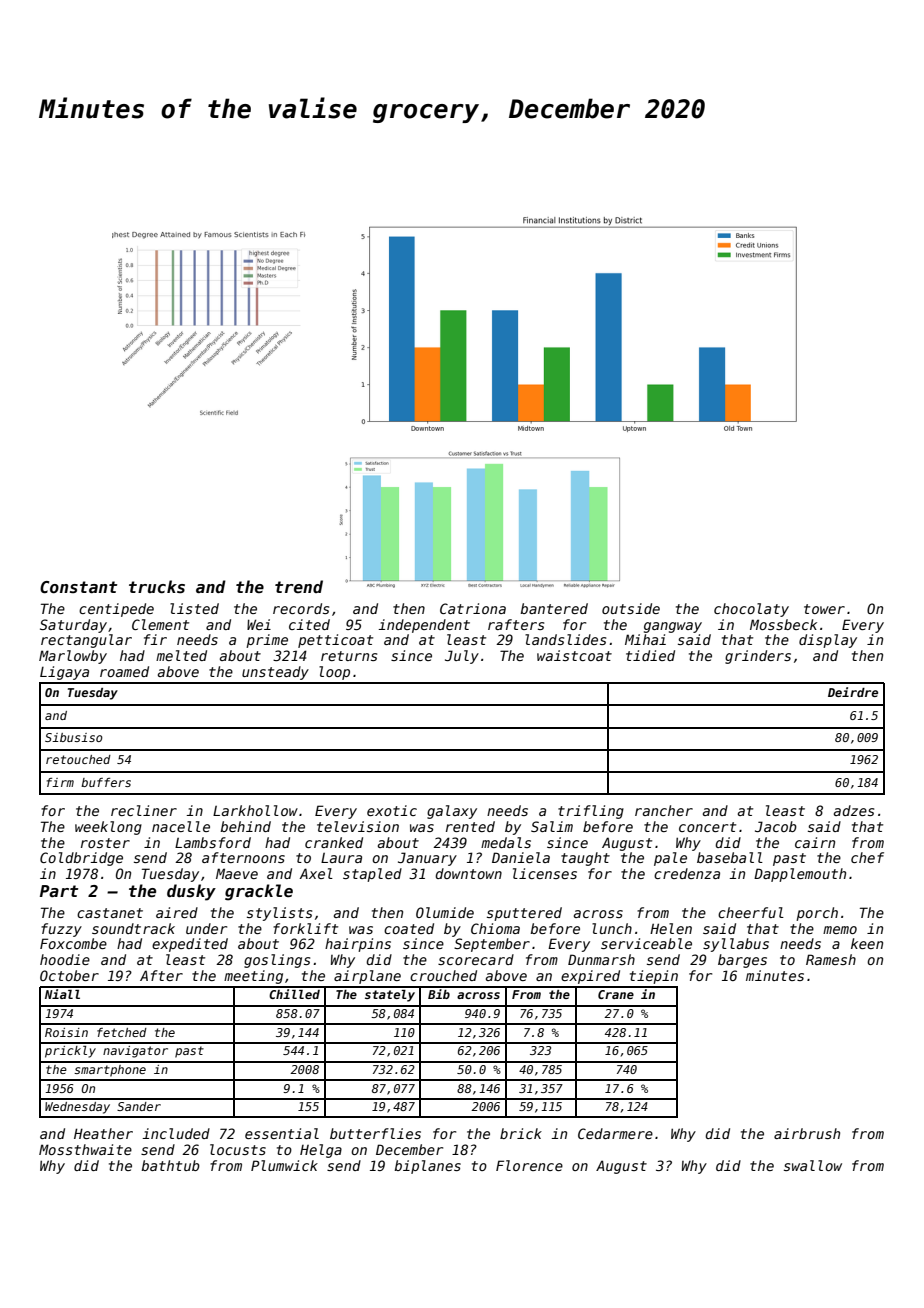 This document has width=924, height=1308. I want to click on Catriona, so click(473, 608).
